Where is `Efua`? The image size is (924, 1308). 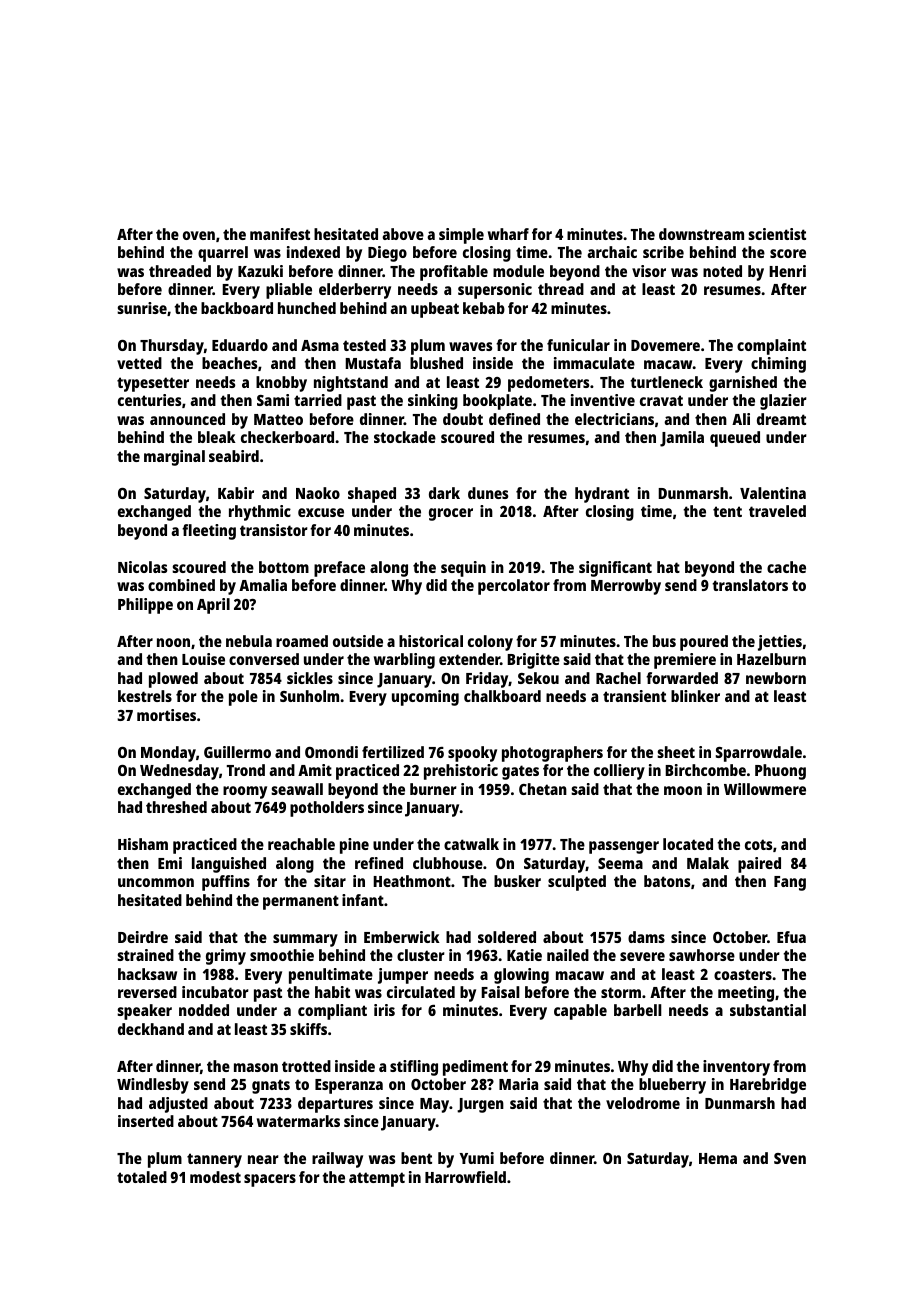 Efua is located at coordinates (791, 937).
